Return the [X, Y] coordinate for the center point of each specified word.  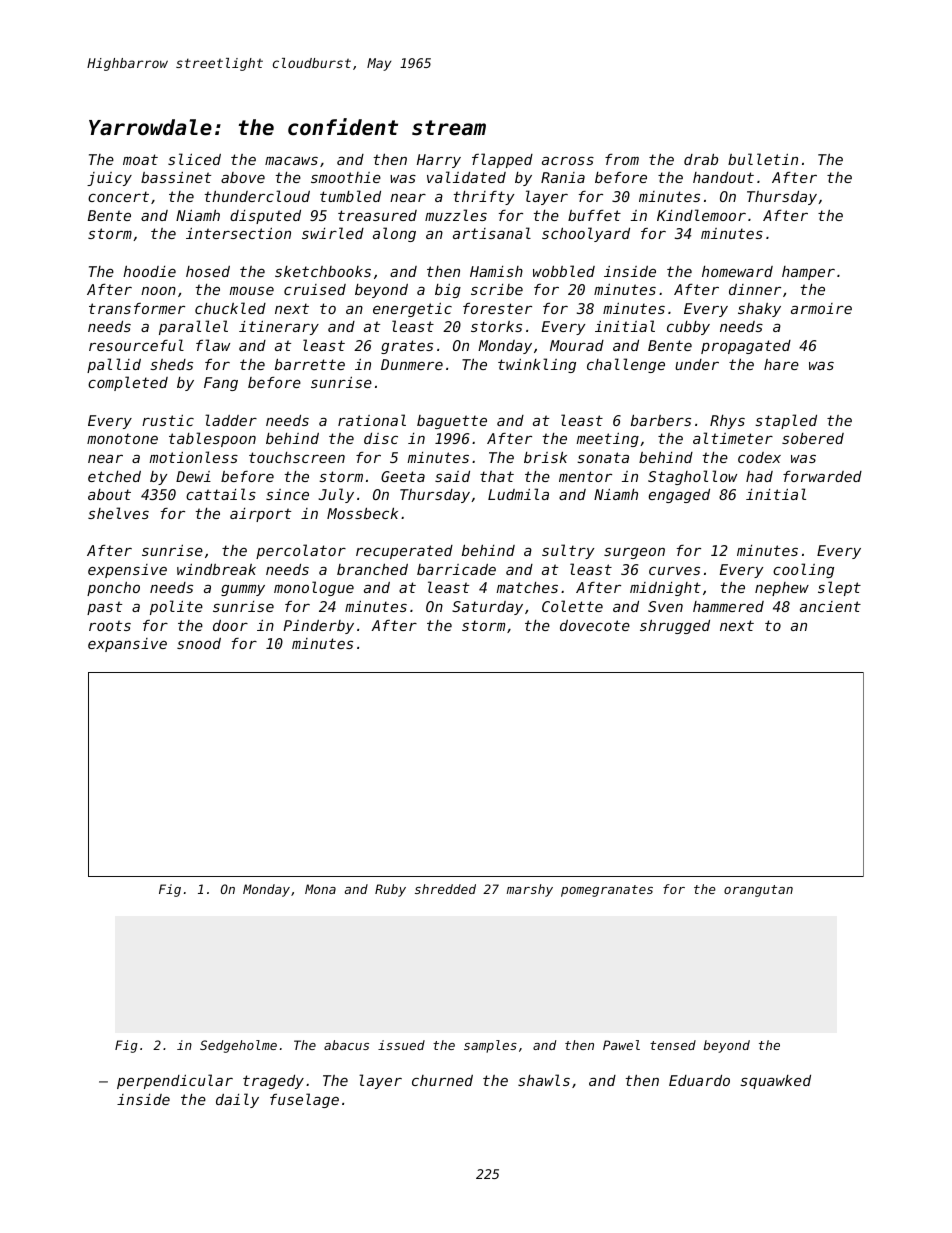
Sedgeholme [238, 1046]
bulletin [763, 159]
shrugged [675, 627]
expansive [127, 645]
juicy [109, 179]
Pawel [621, 1045]
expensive [127, 571]
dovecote [595, 625]
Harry [439, 161]
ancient [830, 606]
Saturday [487, 608]
